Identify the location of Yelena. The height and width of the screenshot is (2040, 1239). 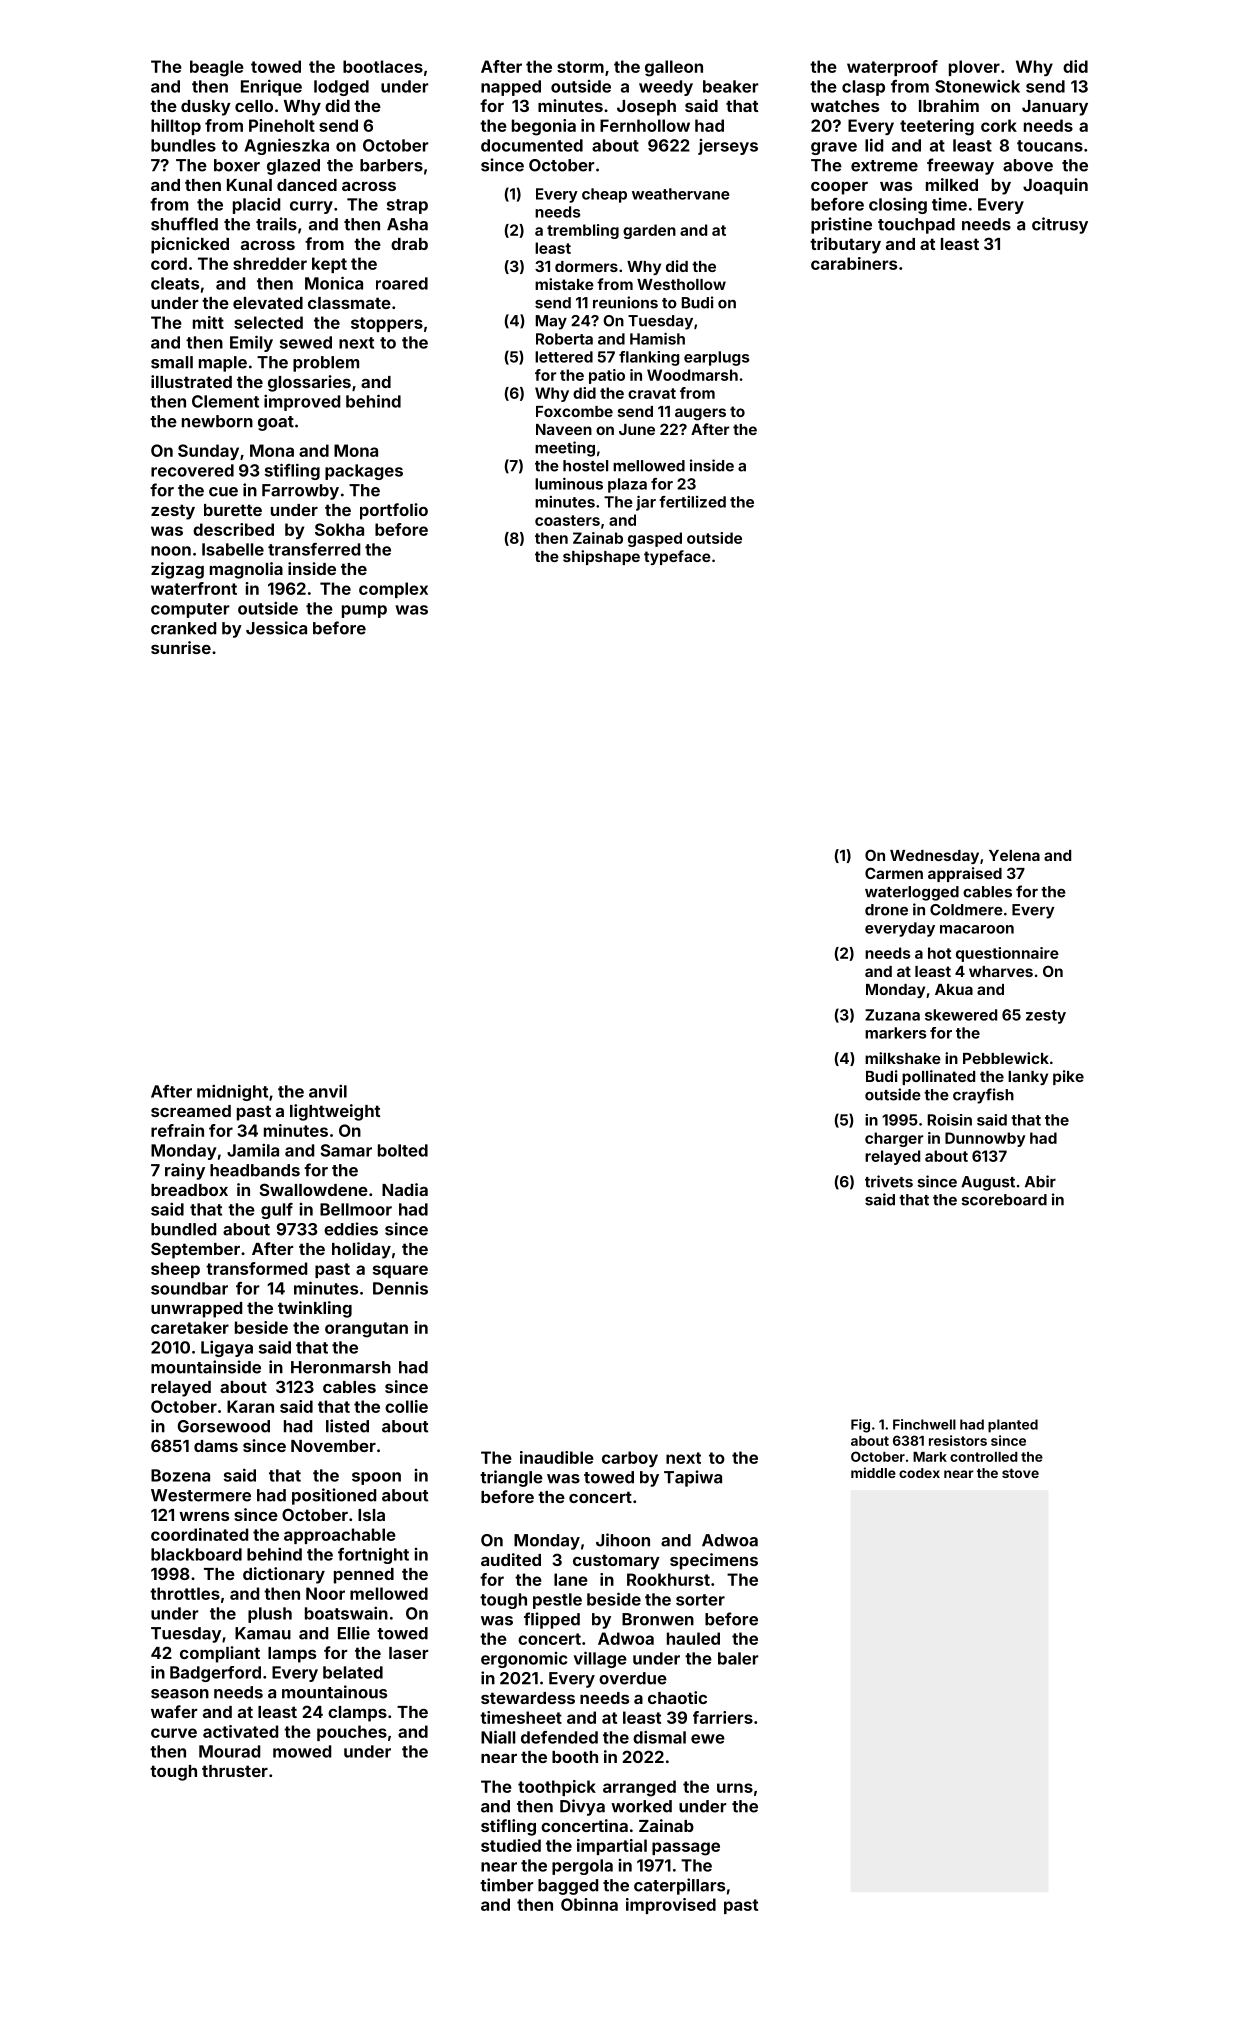
(1014, 855).
